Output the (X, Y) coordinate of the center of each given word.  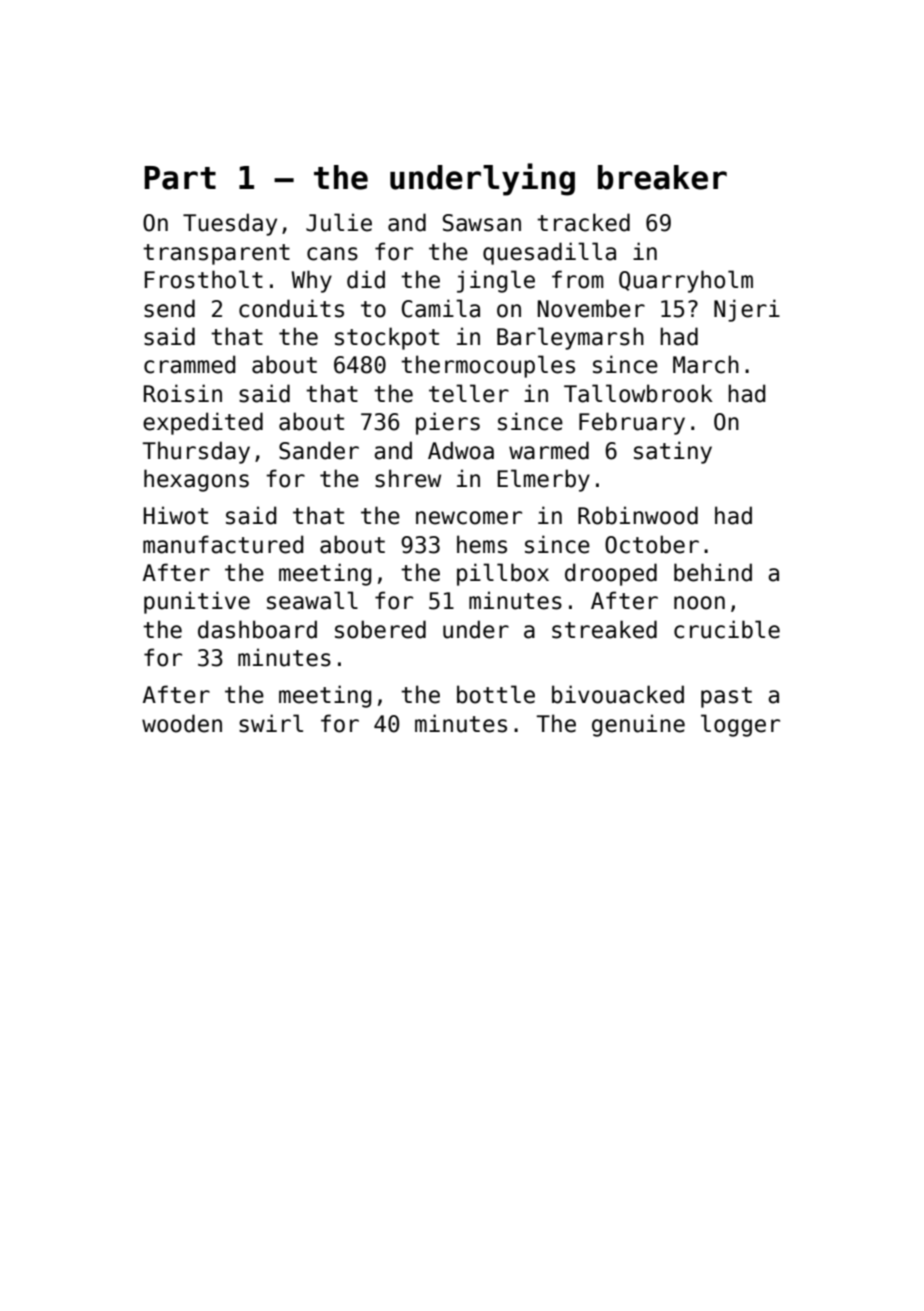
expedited (203, 423)
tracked (583, 222)
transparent (216, 254)
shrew (408, 478)
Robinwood (638, 515)
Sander (319, 450)
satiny (673, 452)
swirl (271, 723)
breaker (662, 177)
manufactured (223, 544)
